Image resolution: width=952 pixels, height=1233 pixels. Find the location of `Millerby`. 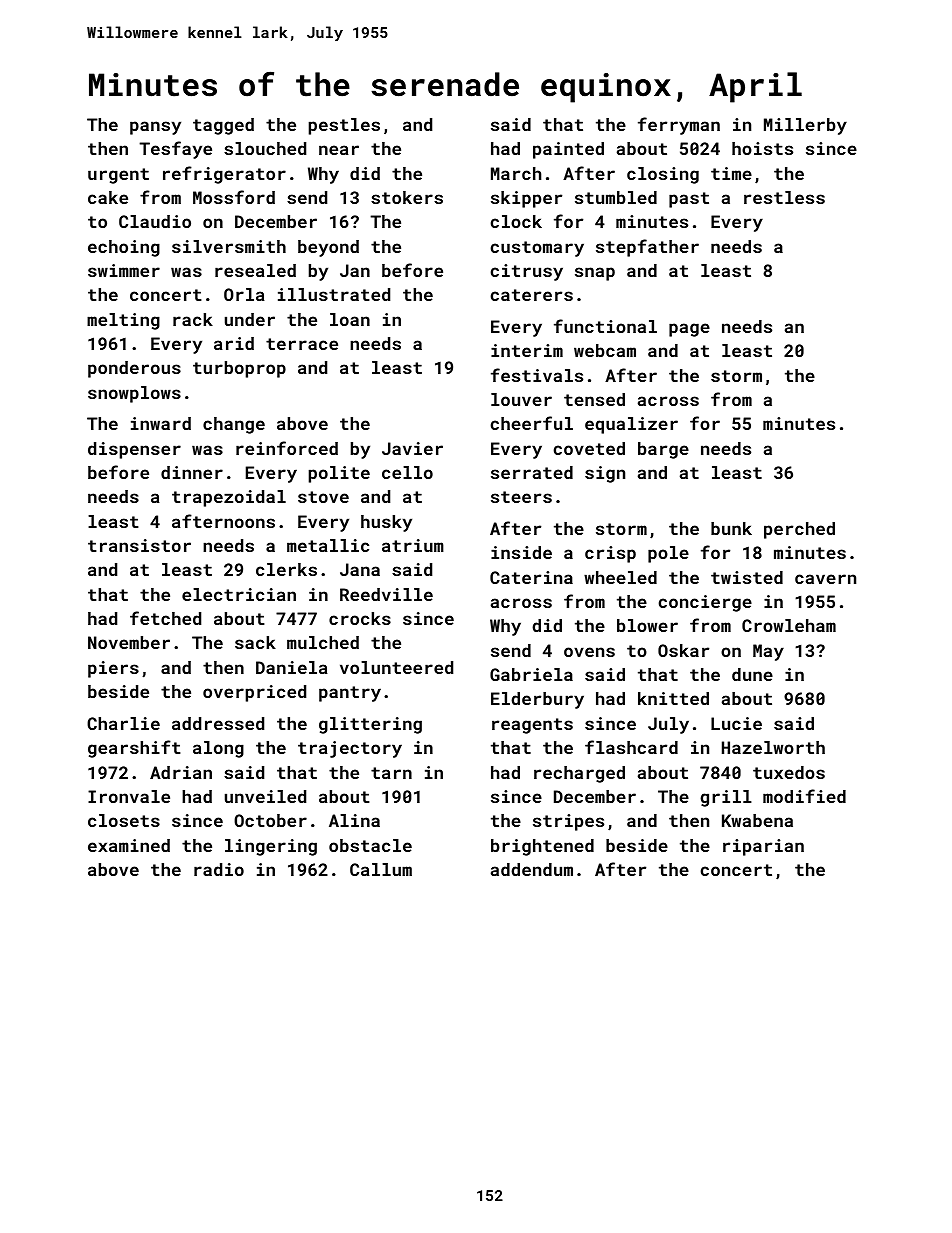

Millerby is located at coordinates (805, 126).
